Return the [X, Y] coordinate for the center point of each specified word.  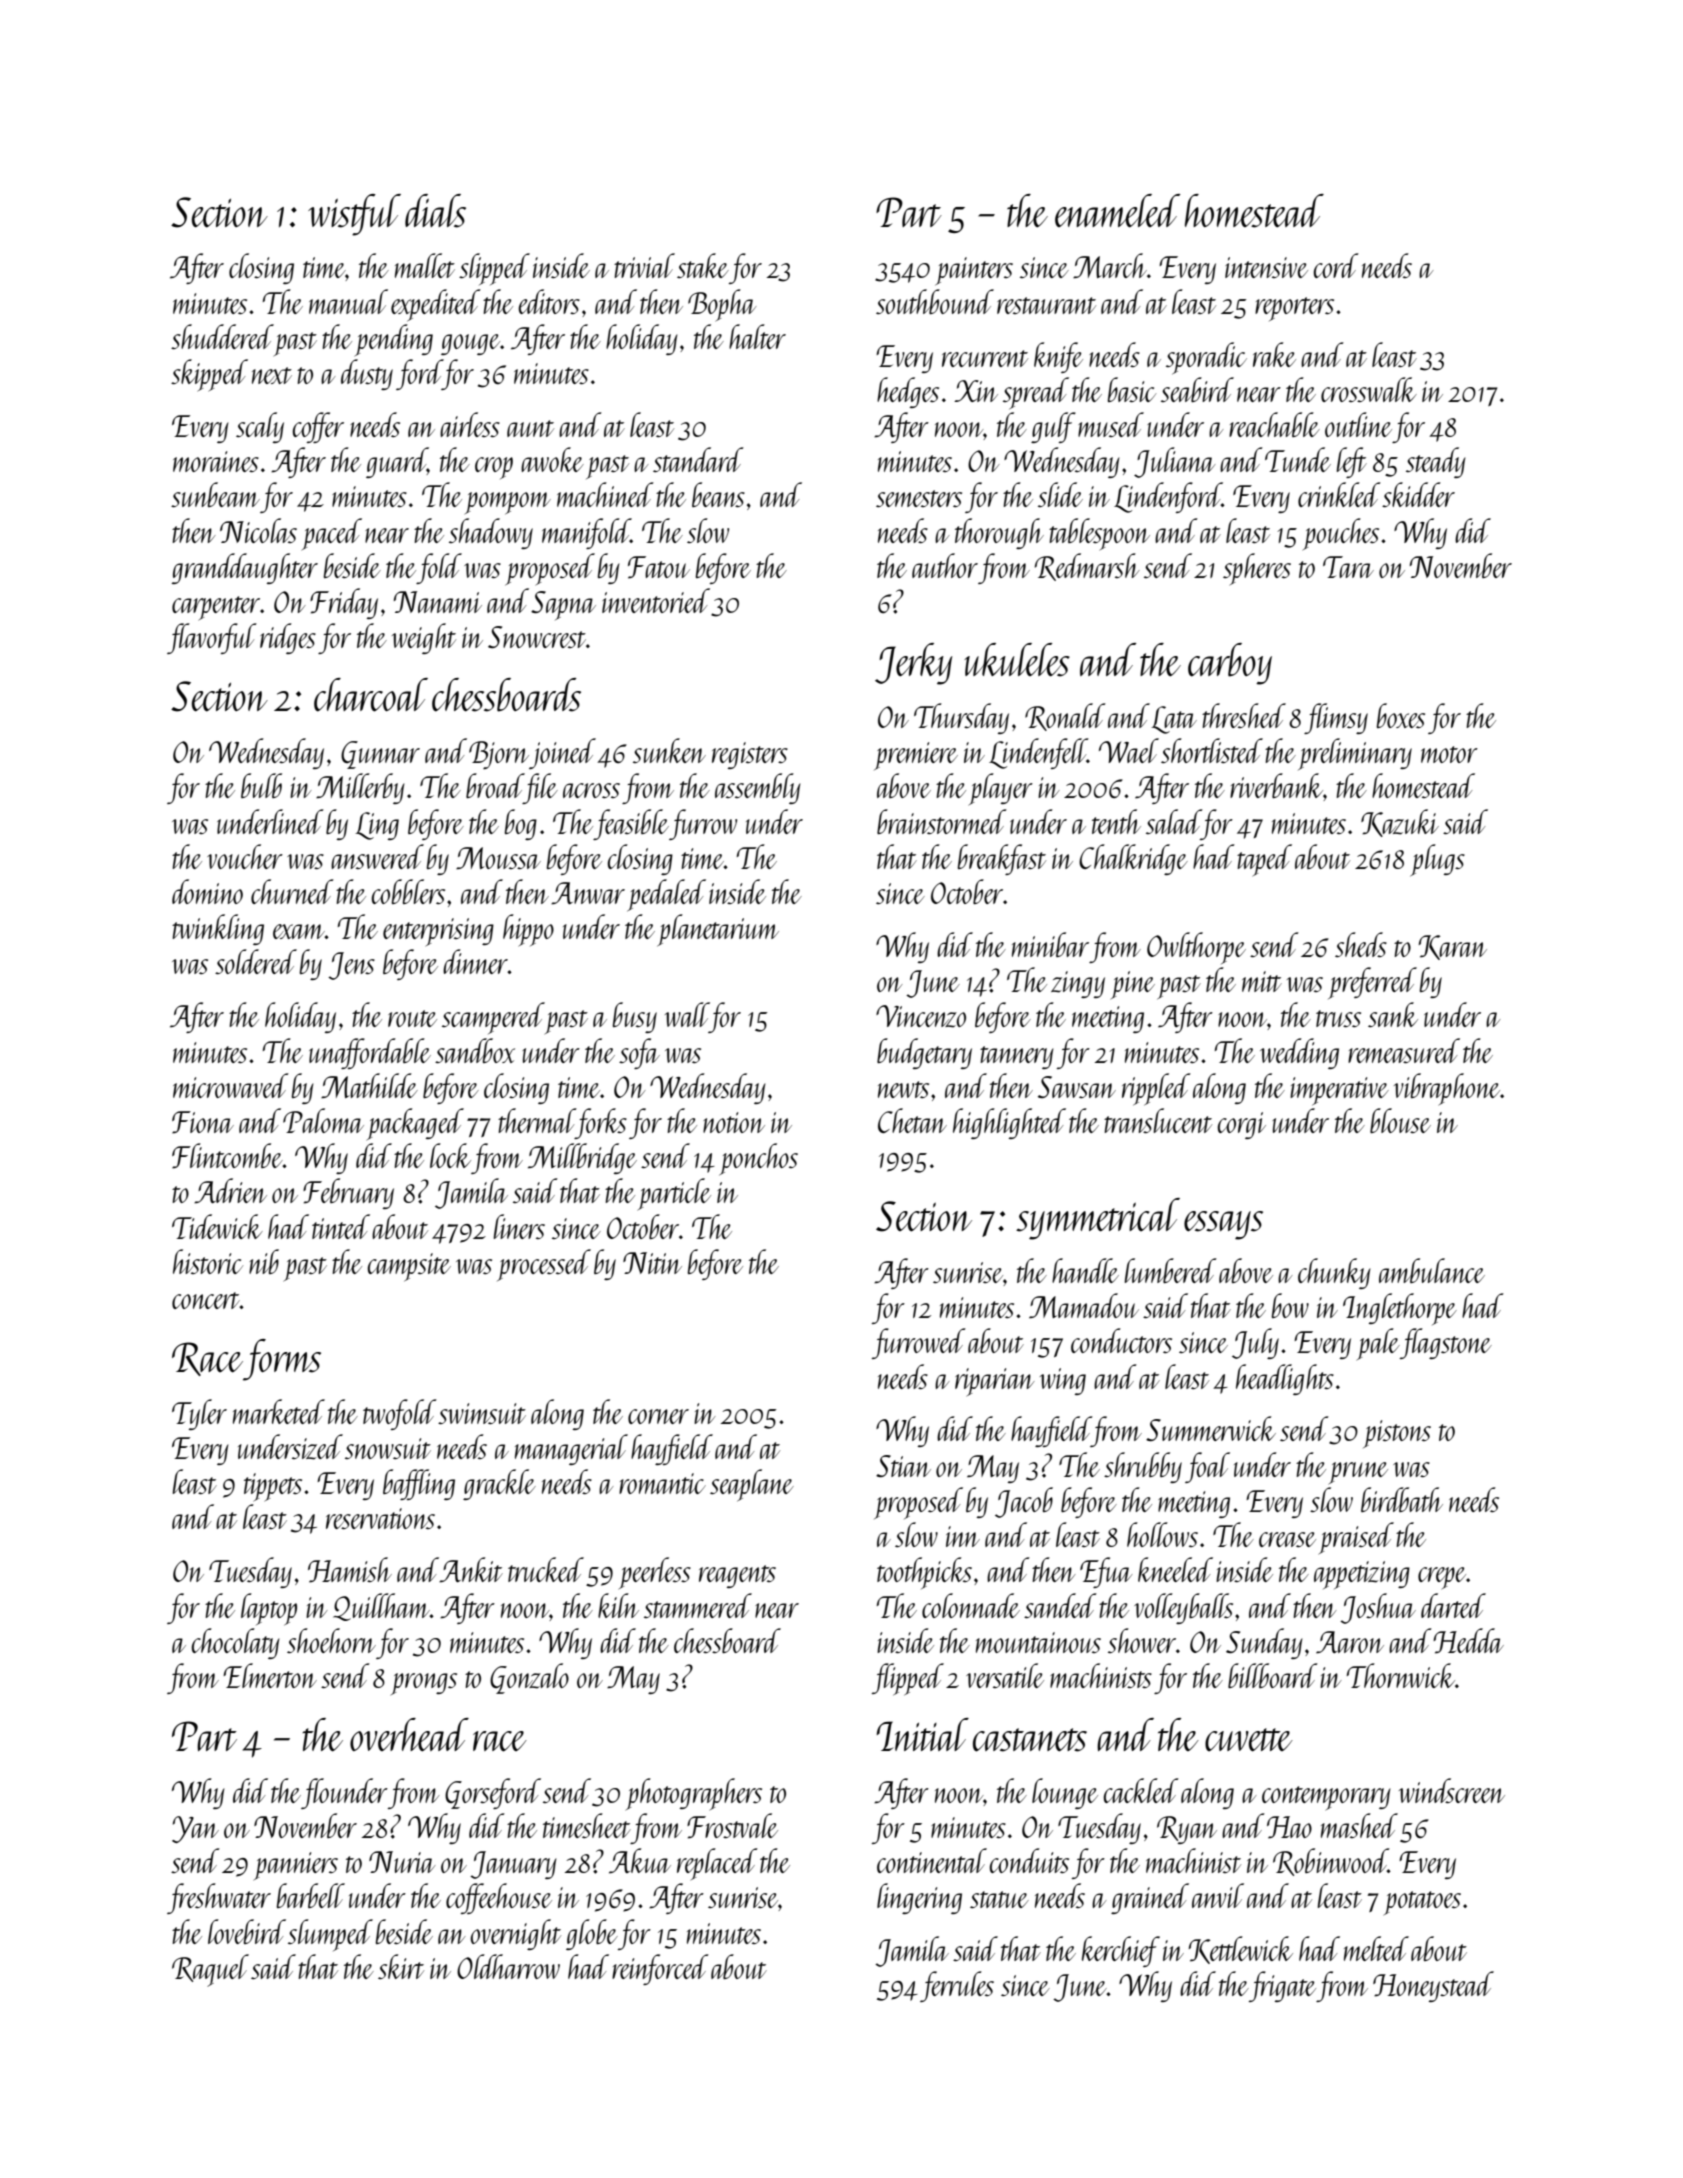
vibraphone [1447, 1089]
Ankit [471, 1570]
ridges [288, 638]
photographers [694, 1794]
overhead [409, 1735]
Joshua [1378, 1608]
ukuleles [1017, 660]
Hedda [1468, 1641]
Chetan [912, 1120]
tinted [341, 1226]
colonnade [971, 1605]
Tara [1348, 567]
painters [974, 271]
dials [435, 211]
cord [1336, 265]
